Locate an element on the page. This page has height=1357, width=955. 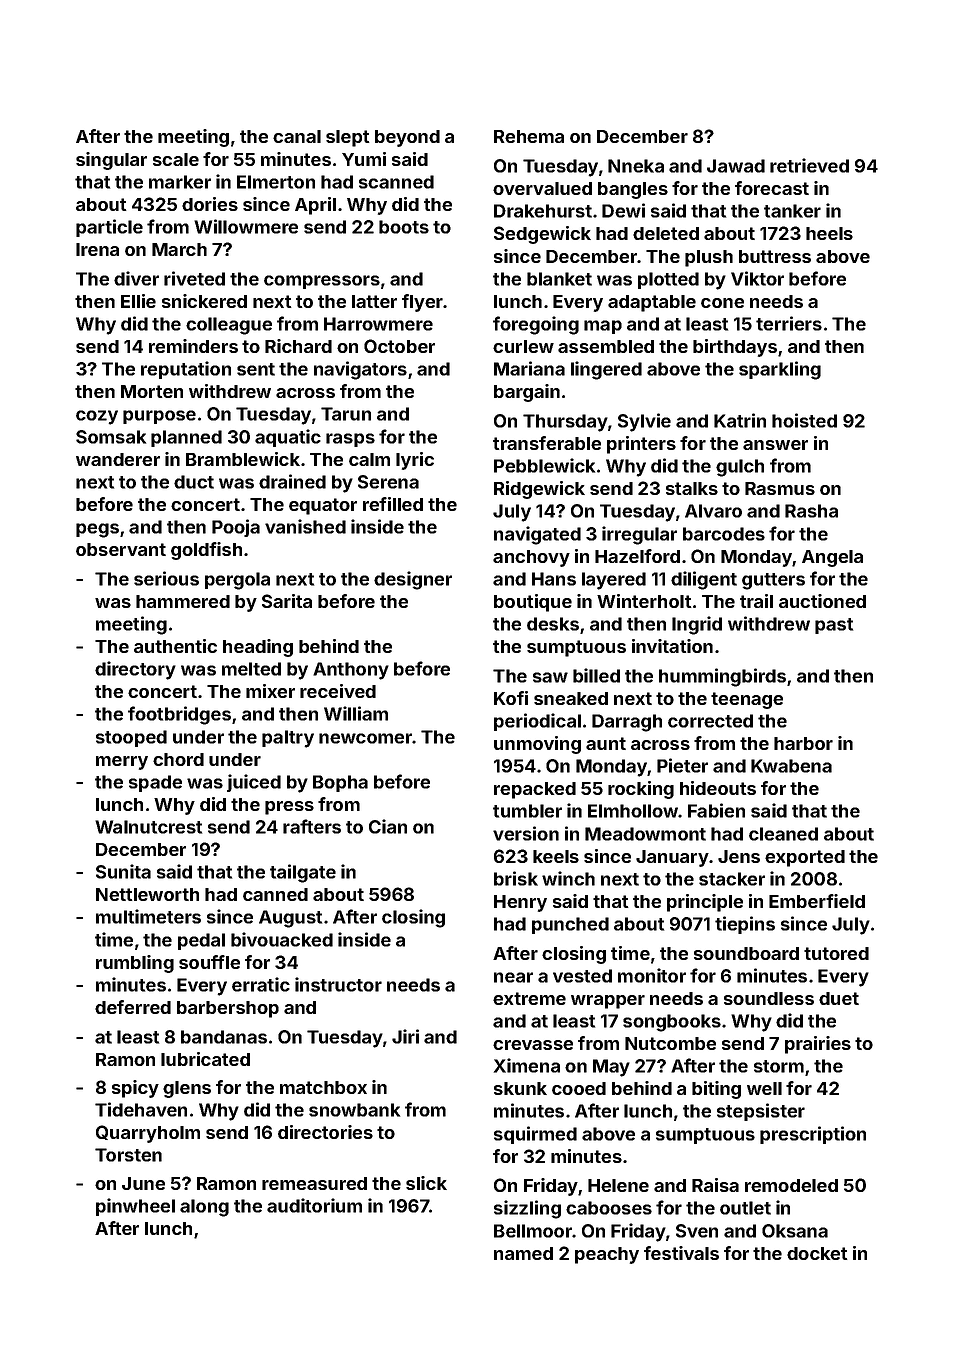
desks is located at coordinates (553, 624).
